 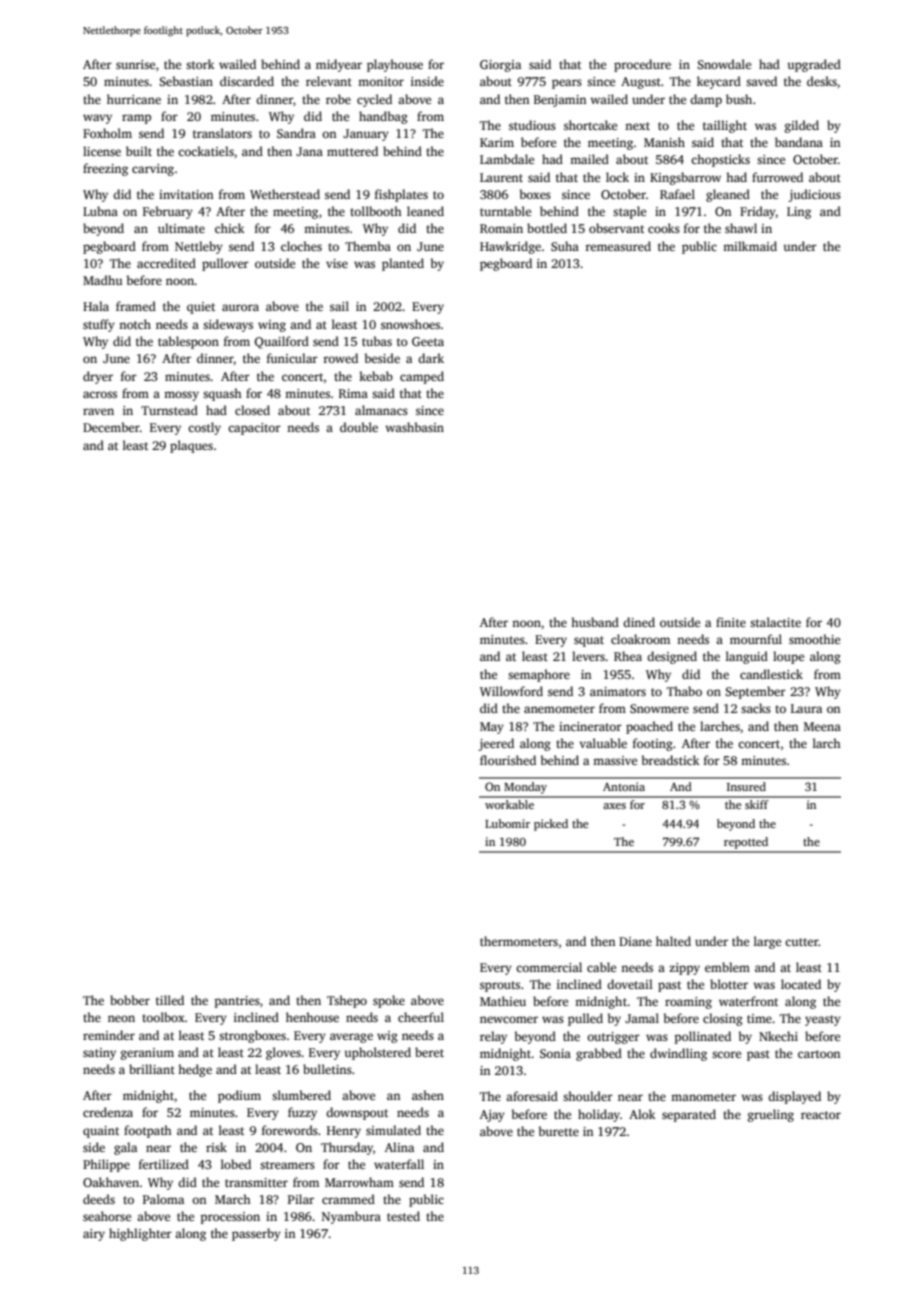 What do you see at coordinates (256, 1234) in the document?
I see `passerby` at bounding box center [256, 1234].
